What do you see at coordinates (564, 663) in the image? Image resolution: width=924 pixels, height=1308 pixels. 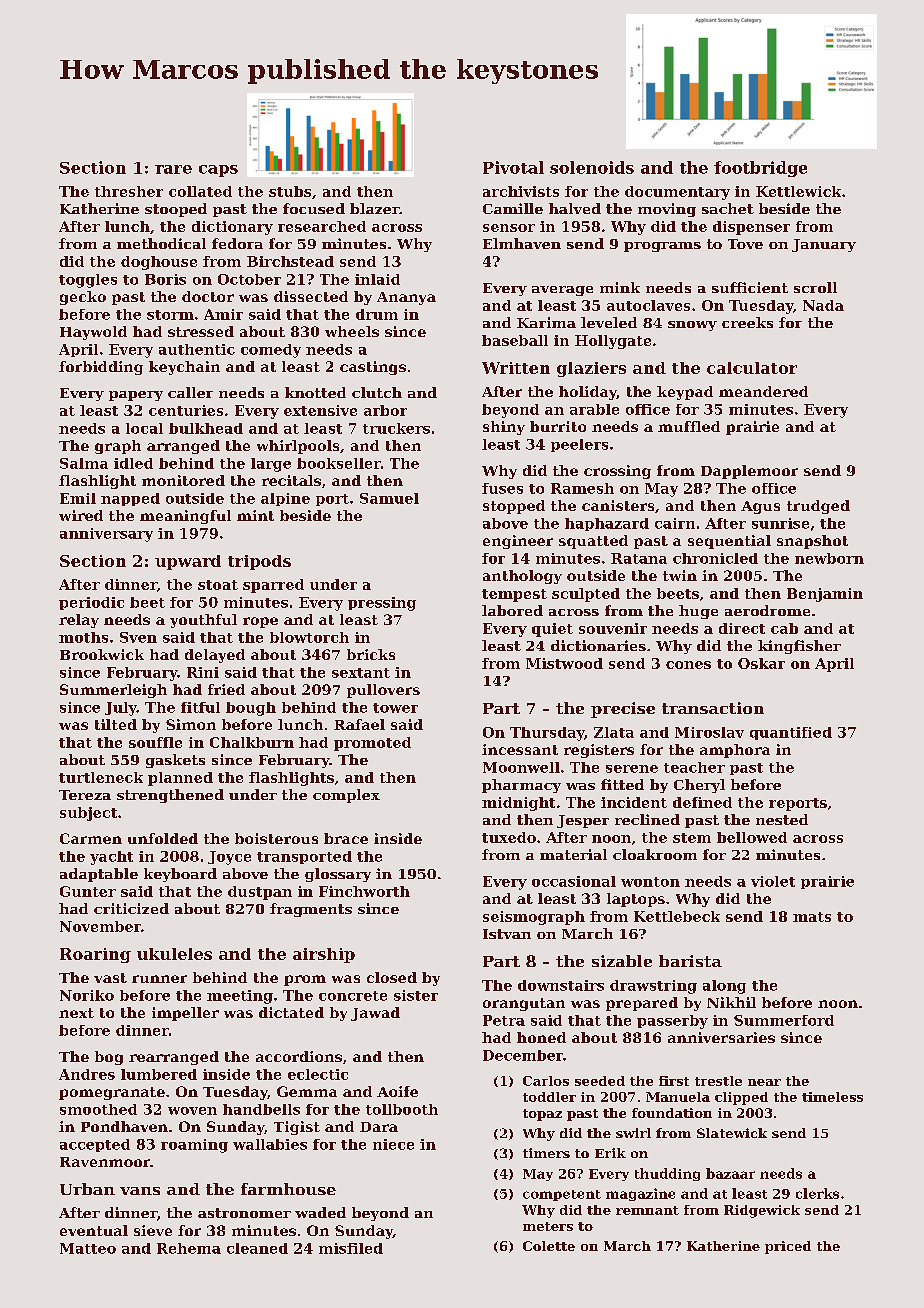 I see `Mistwood` at bounding box center [564, 663].
